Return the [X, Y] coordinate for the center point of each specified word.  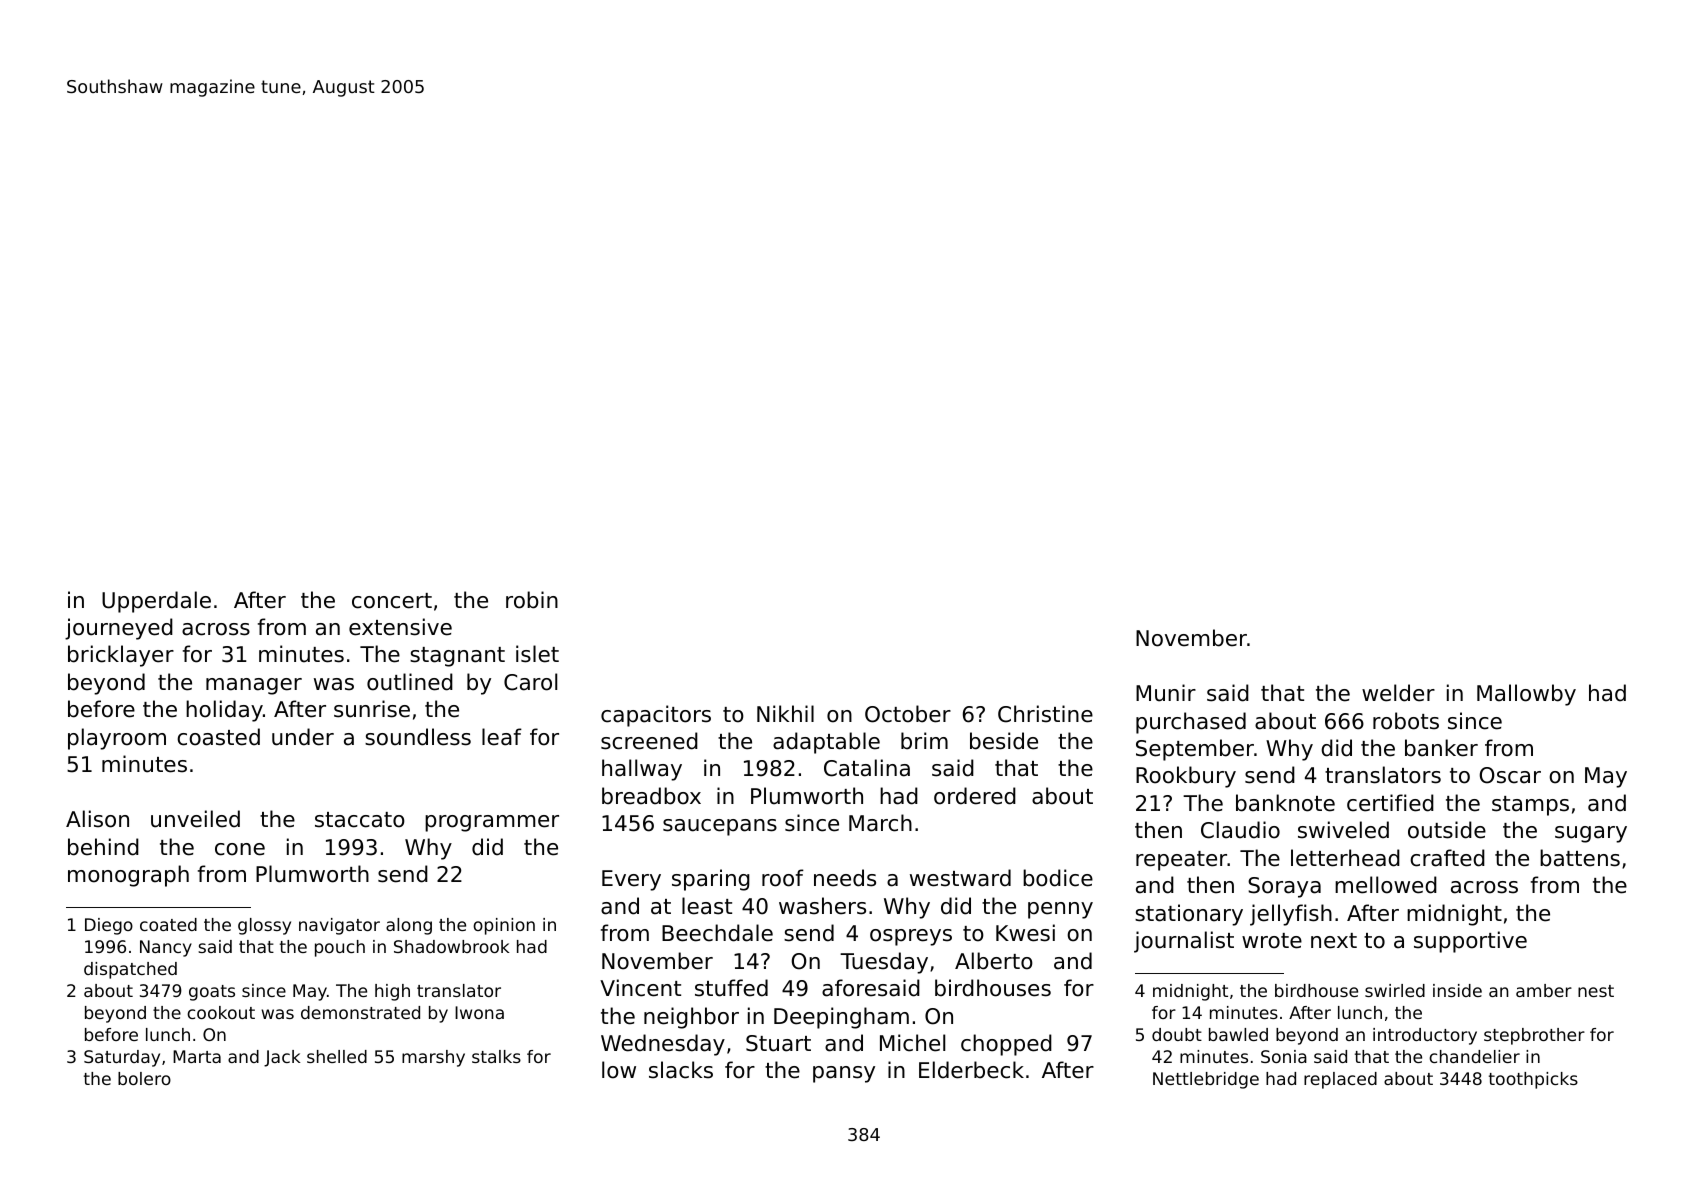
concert [392, 601]
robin [532, 600]
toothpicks [1533, 1080]
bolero [144, 1078]
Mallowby [1526, 695]
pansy [844, 1074]
